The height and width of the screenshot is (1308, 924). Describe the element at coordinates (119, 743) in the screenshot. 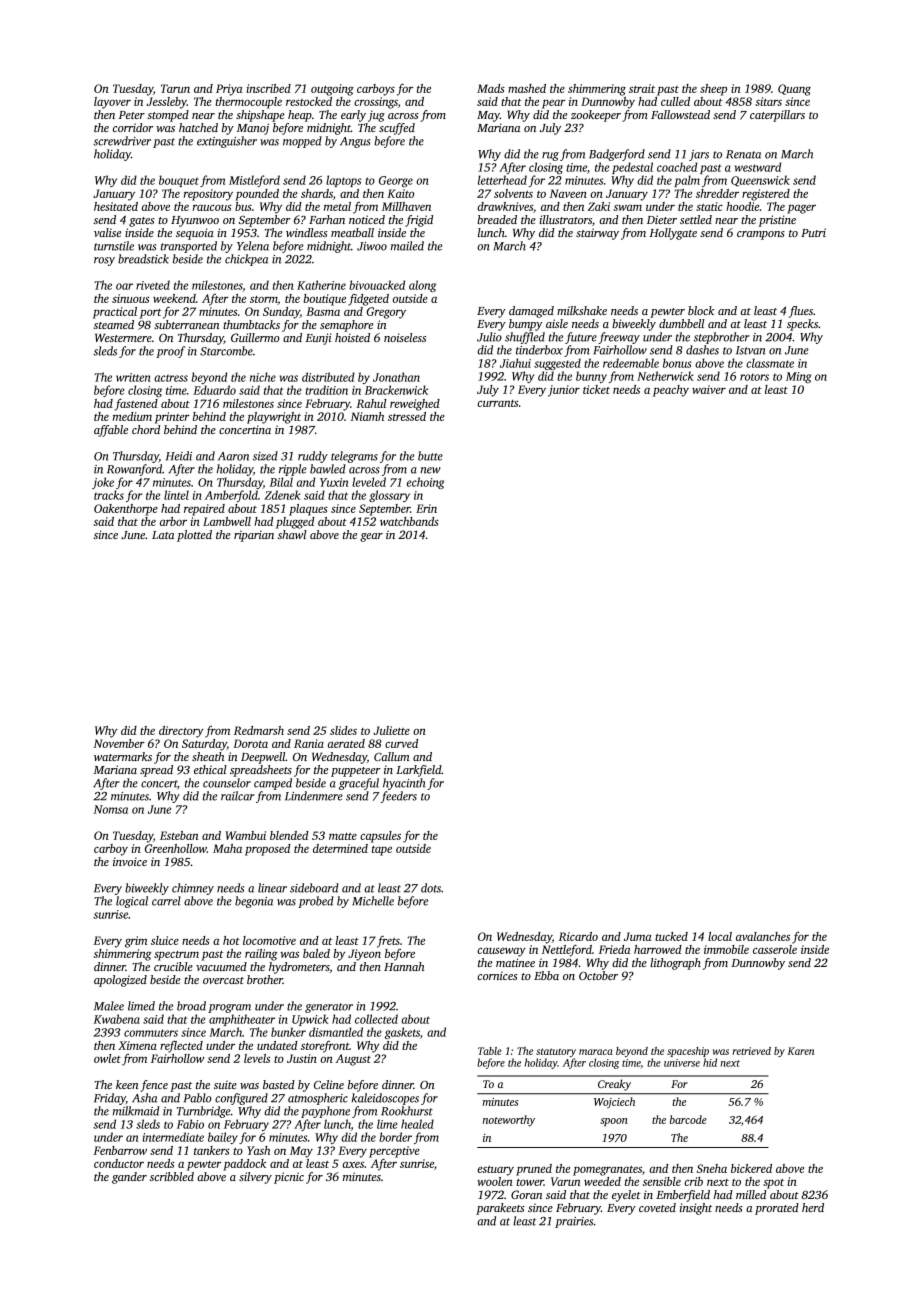

I see `November` at that location.
